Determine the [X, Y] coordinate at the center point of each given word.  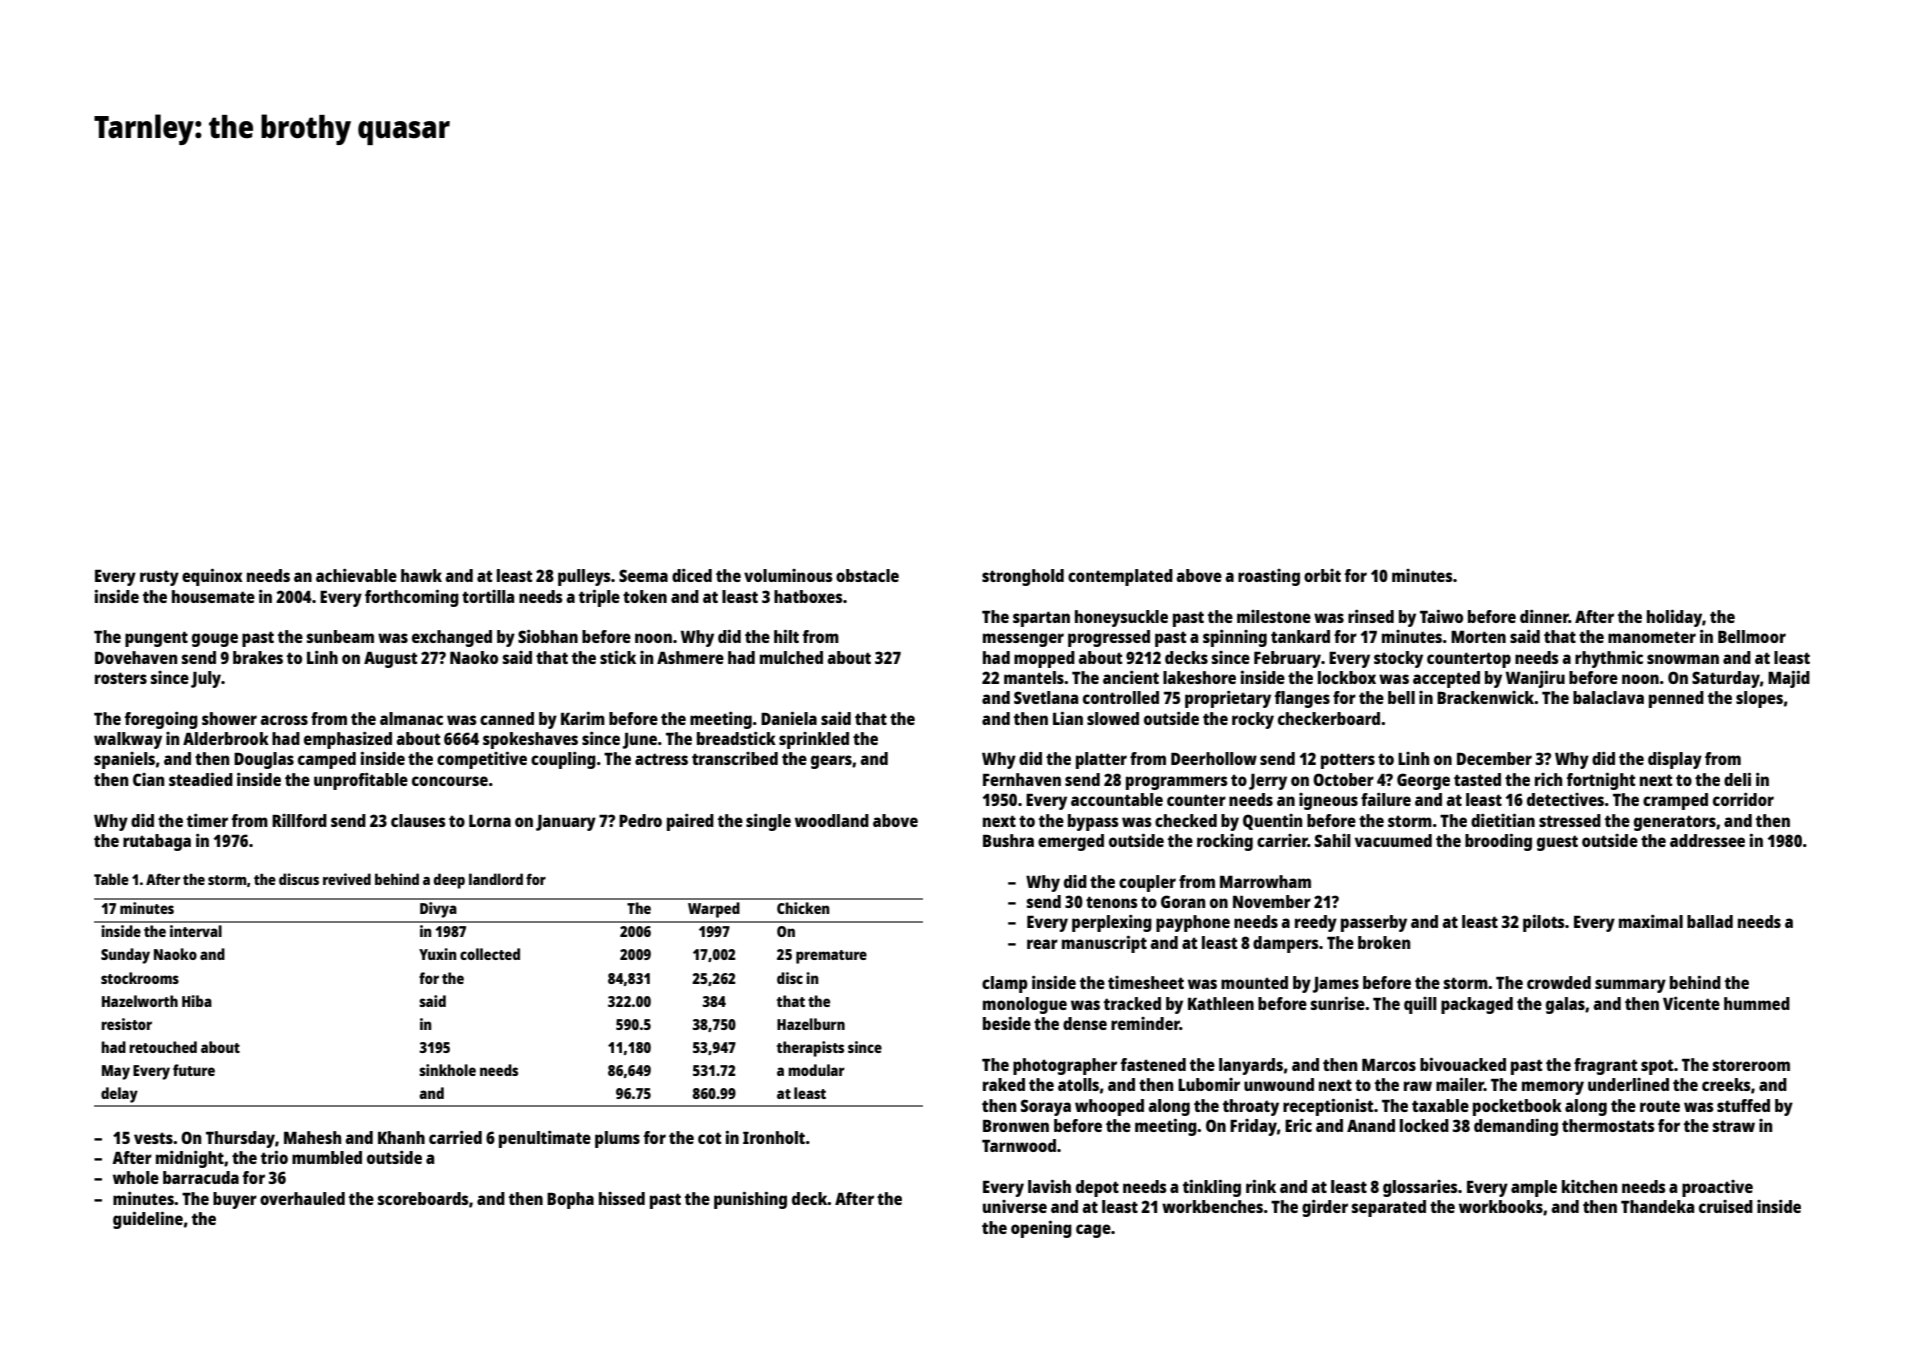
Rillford [299, 820]
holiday [1674, 618]
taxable [1440, 1105]
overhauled [302, 1198]
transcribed [735, 758]
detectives [1565, 799]
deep [449, 881]
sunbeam [340, 636]
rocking [1225, 842]
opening [1041, 1229]
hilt [786, 636]
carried [455, 1137]
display [1675, 760]
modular [816, 1070]
